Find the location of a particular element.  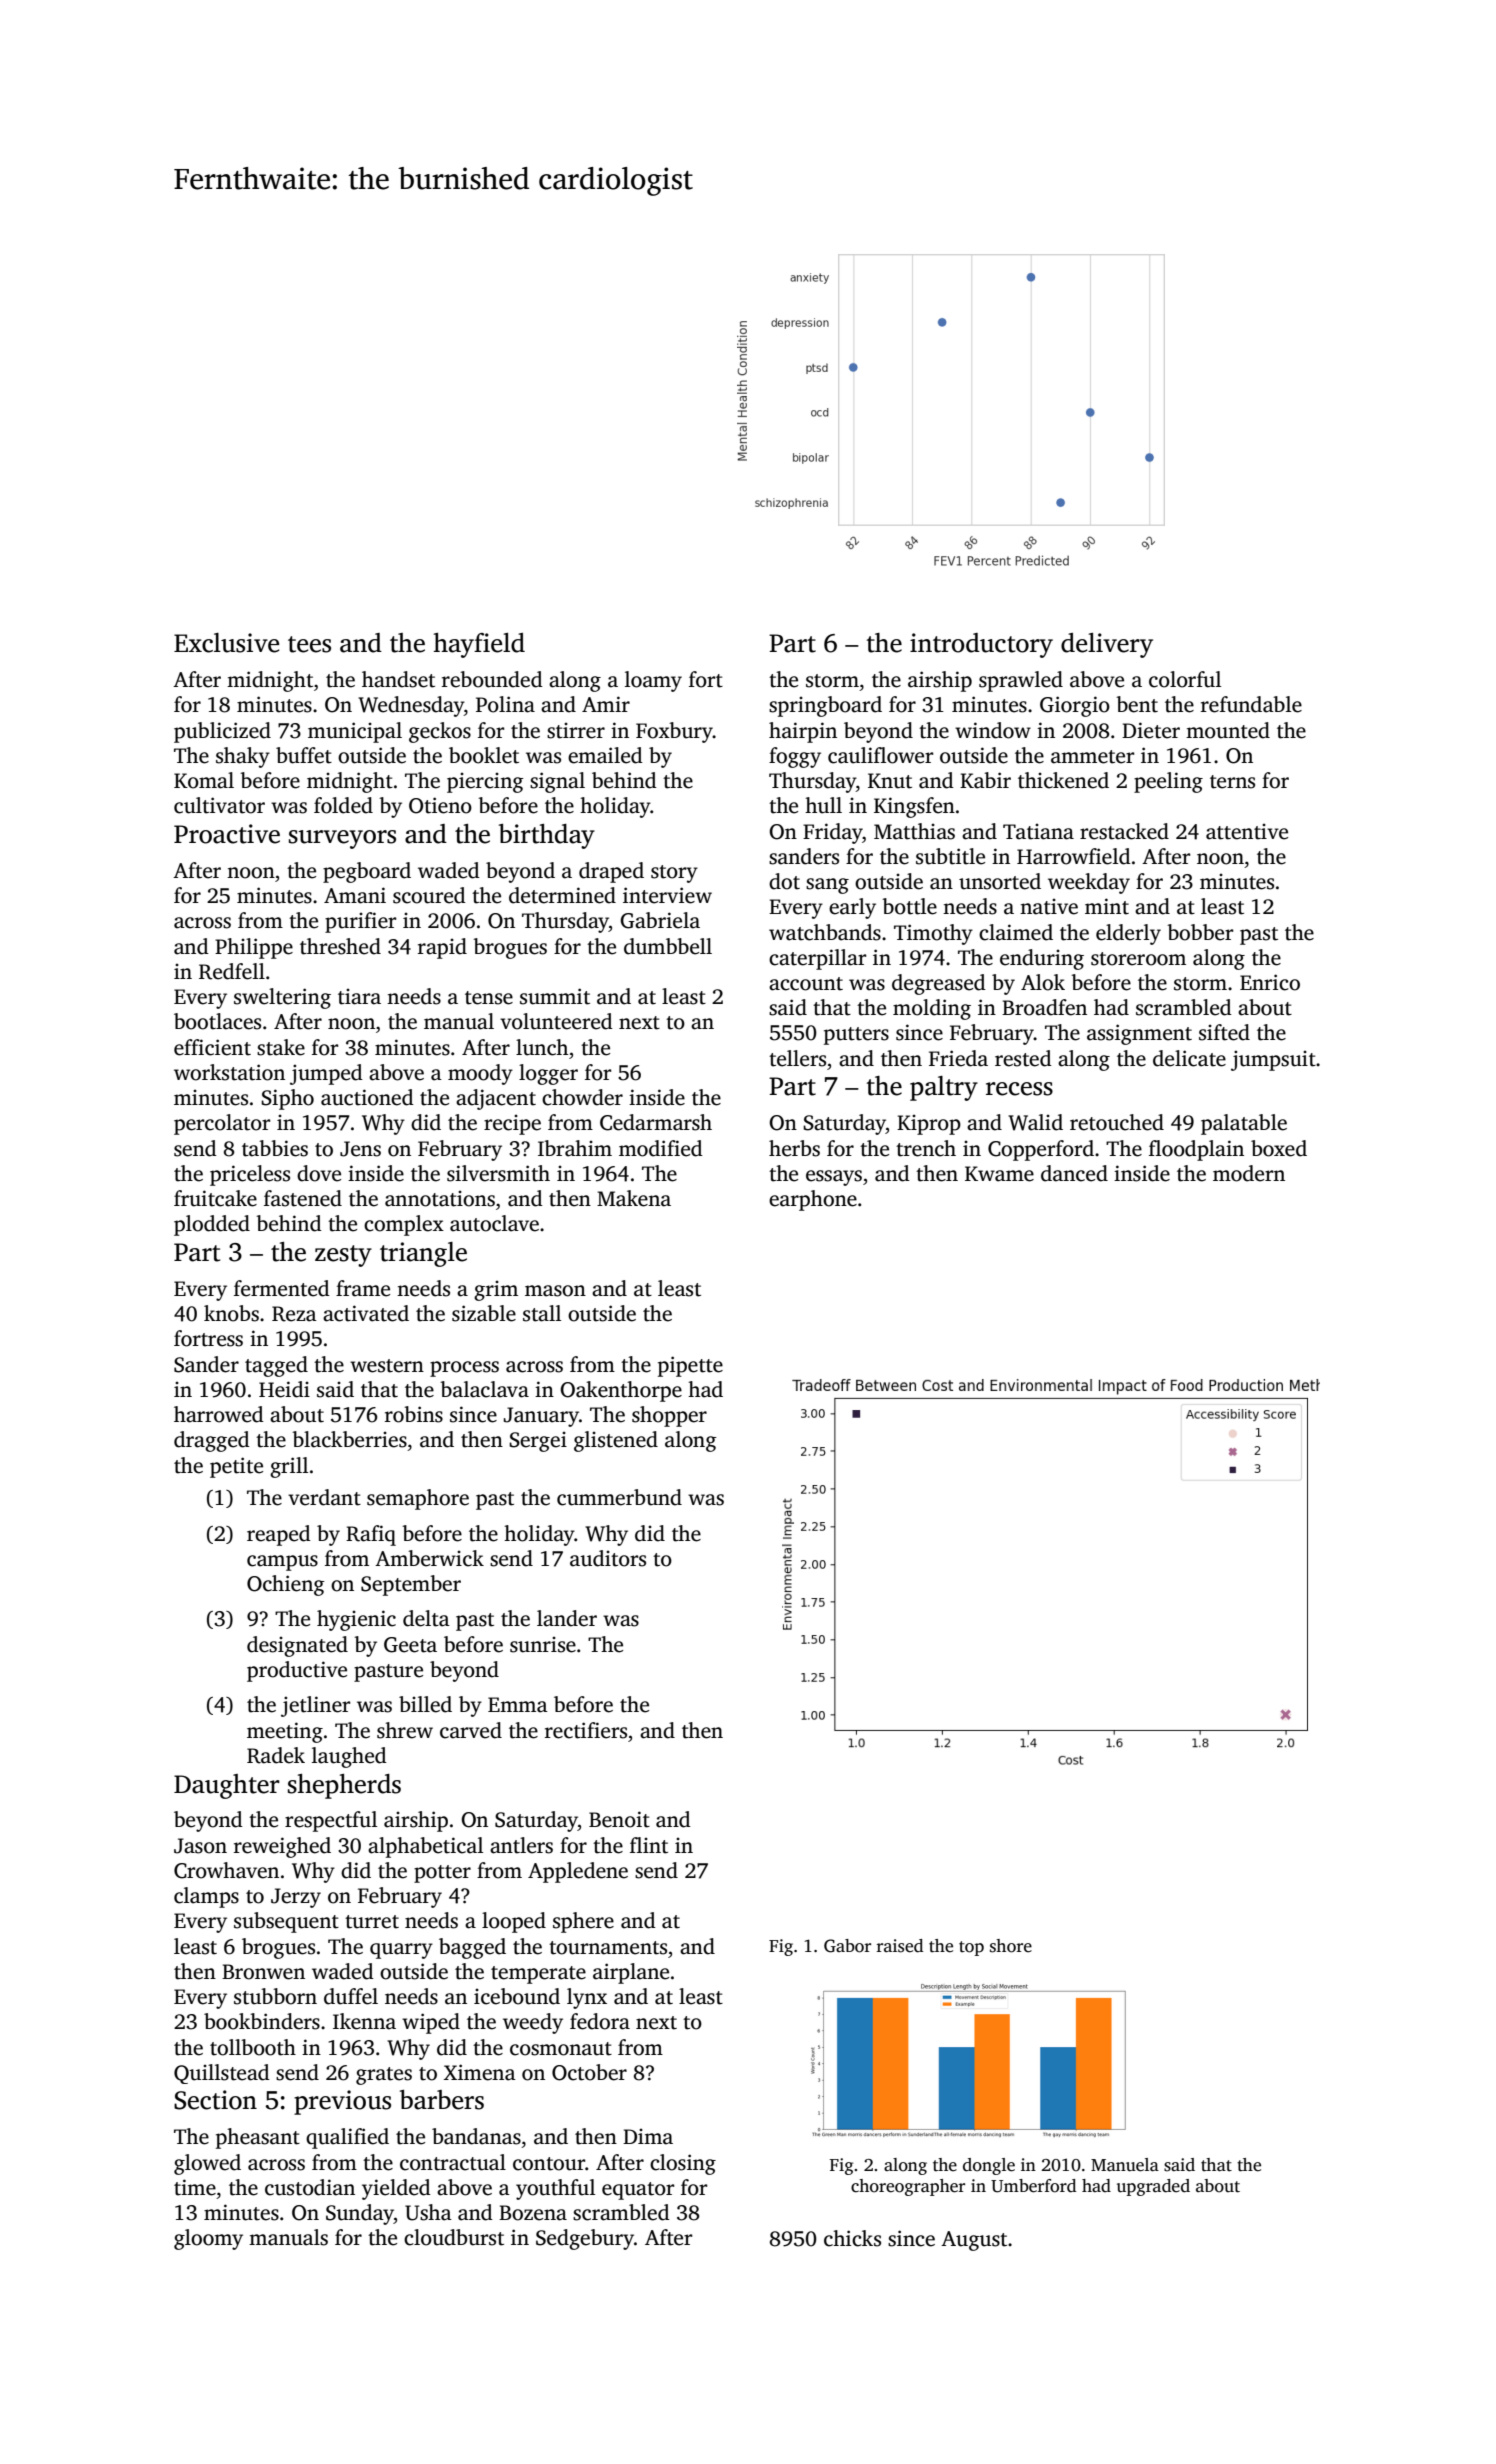

shore is located at coordinates (1011, 1946).
